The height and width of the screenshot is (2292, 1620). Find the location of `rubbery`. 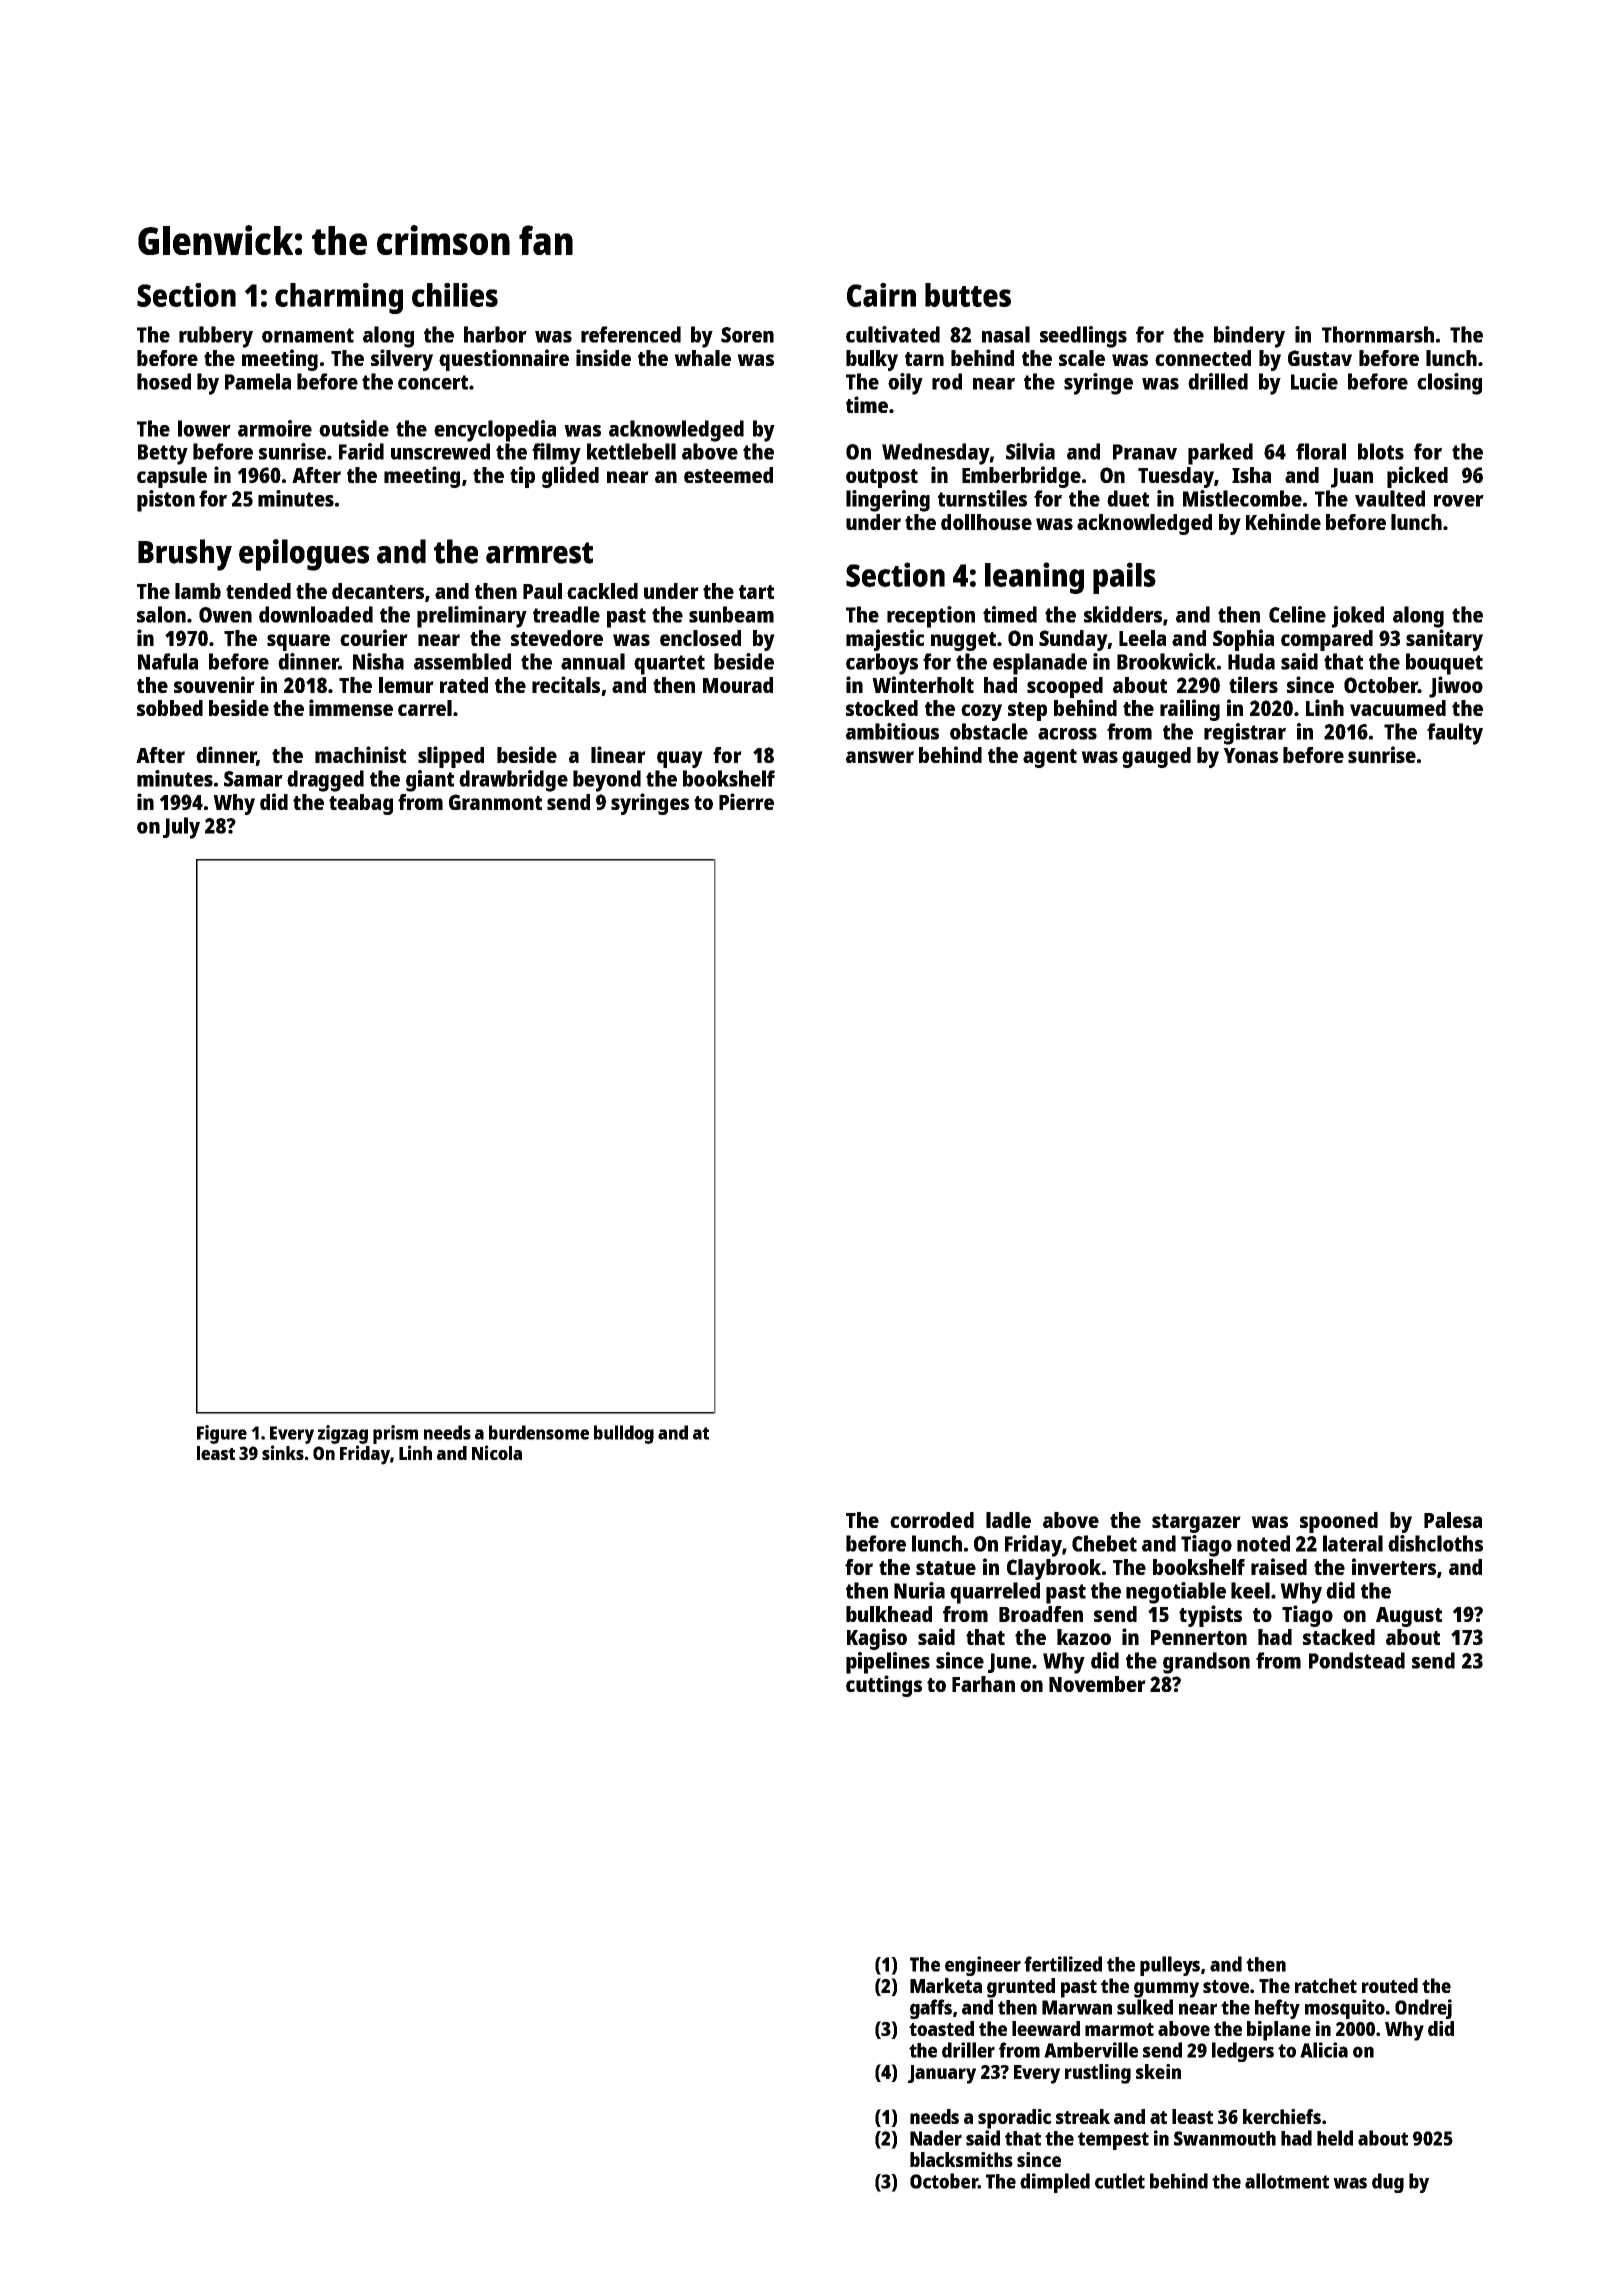

rubbery is located at coordinates (216, 337).
